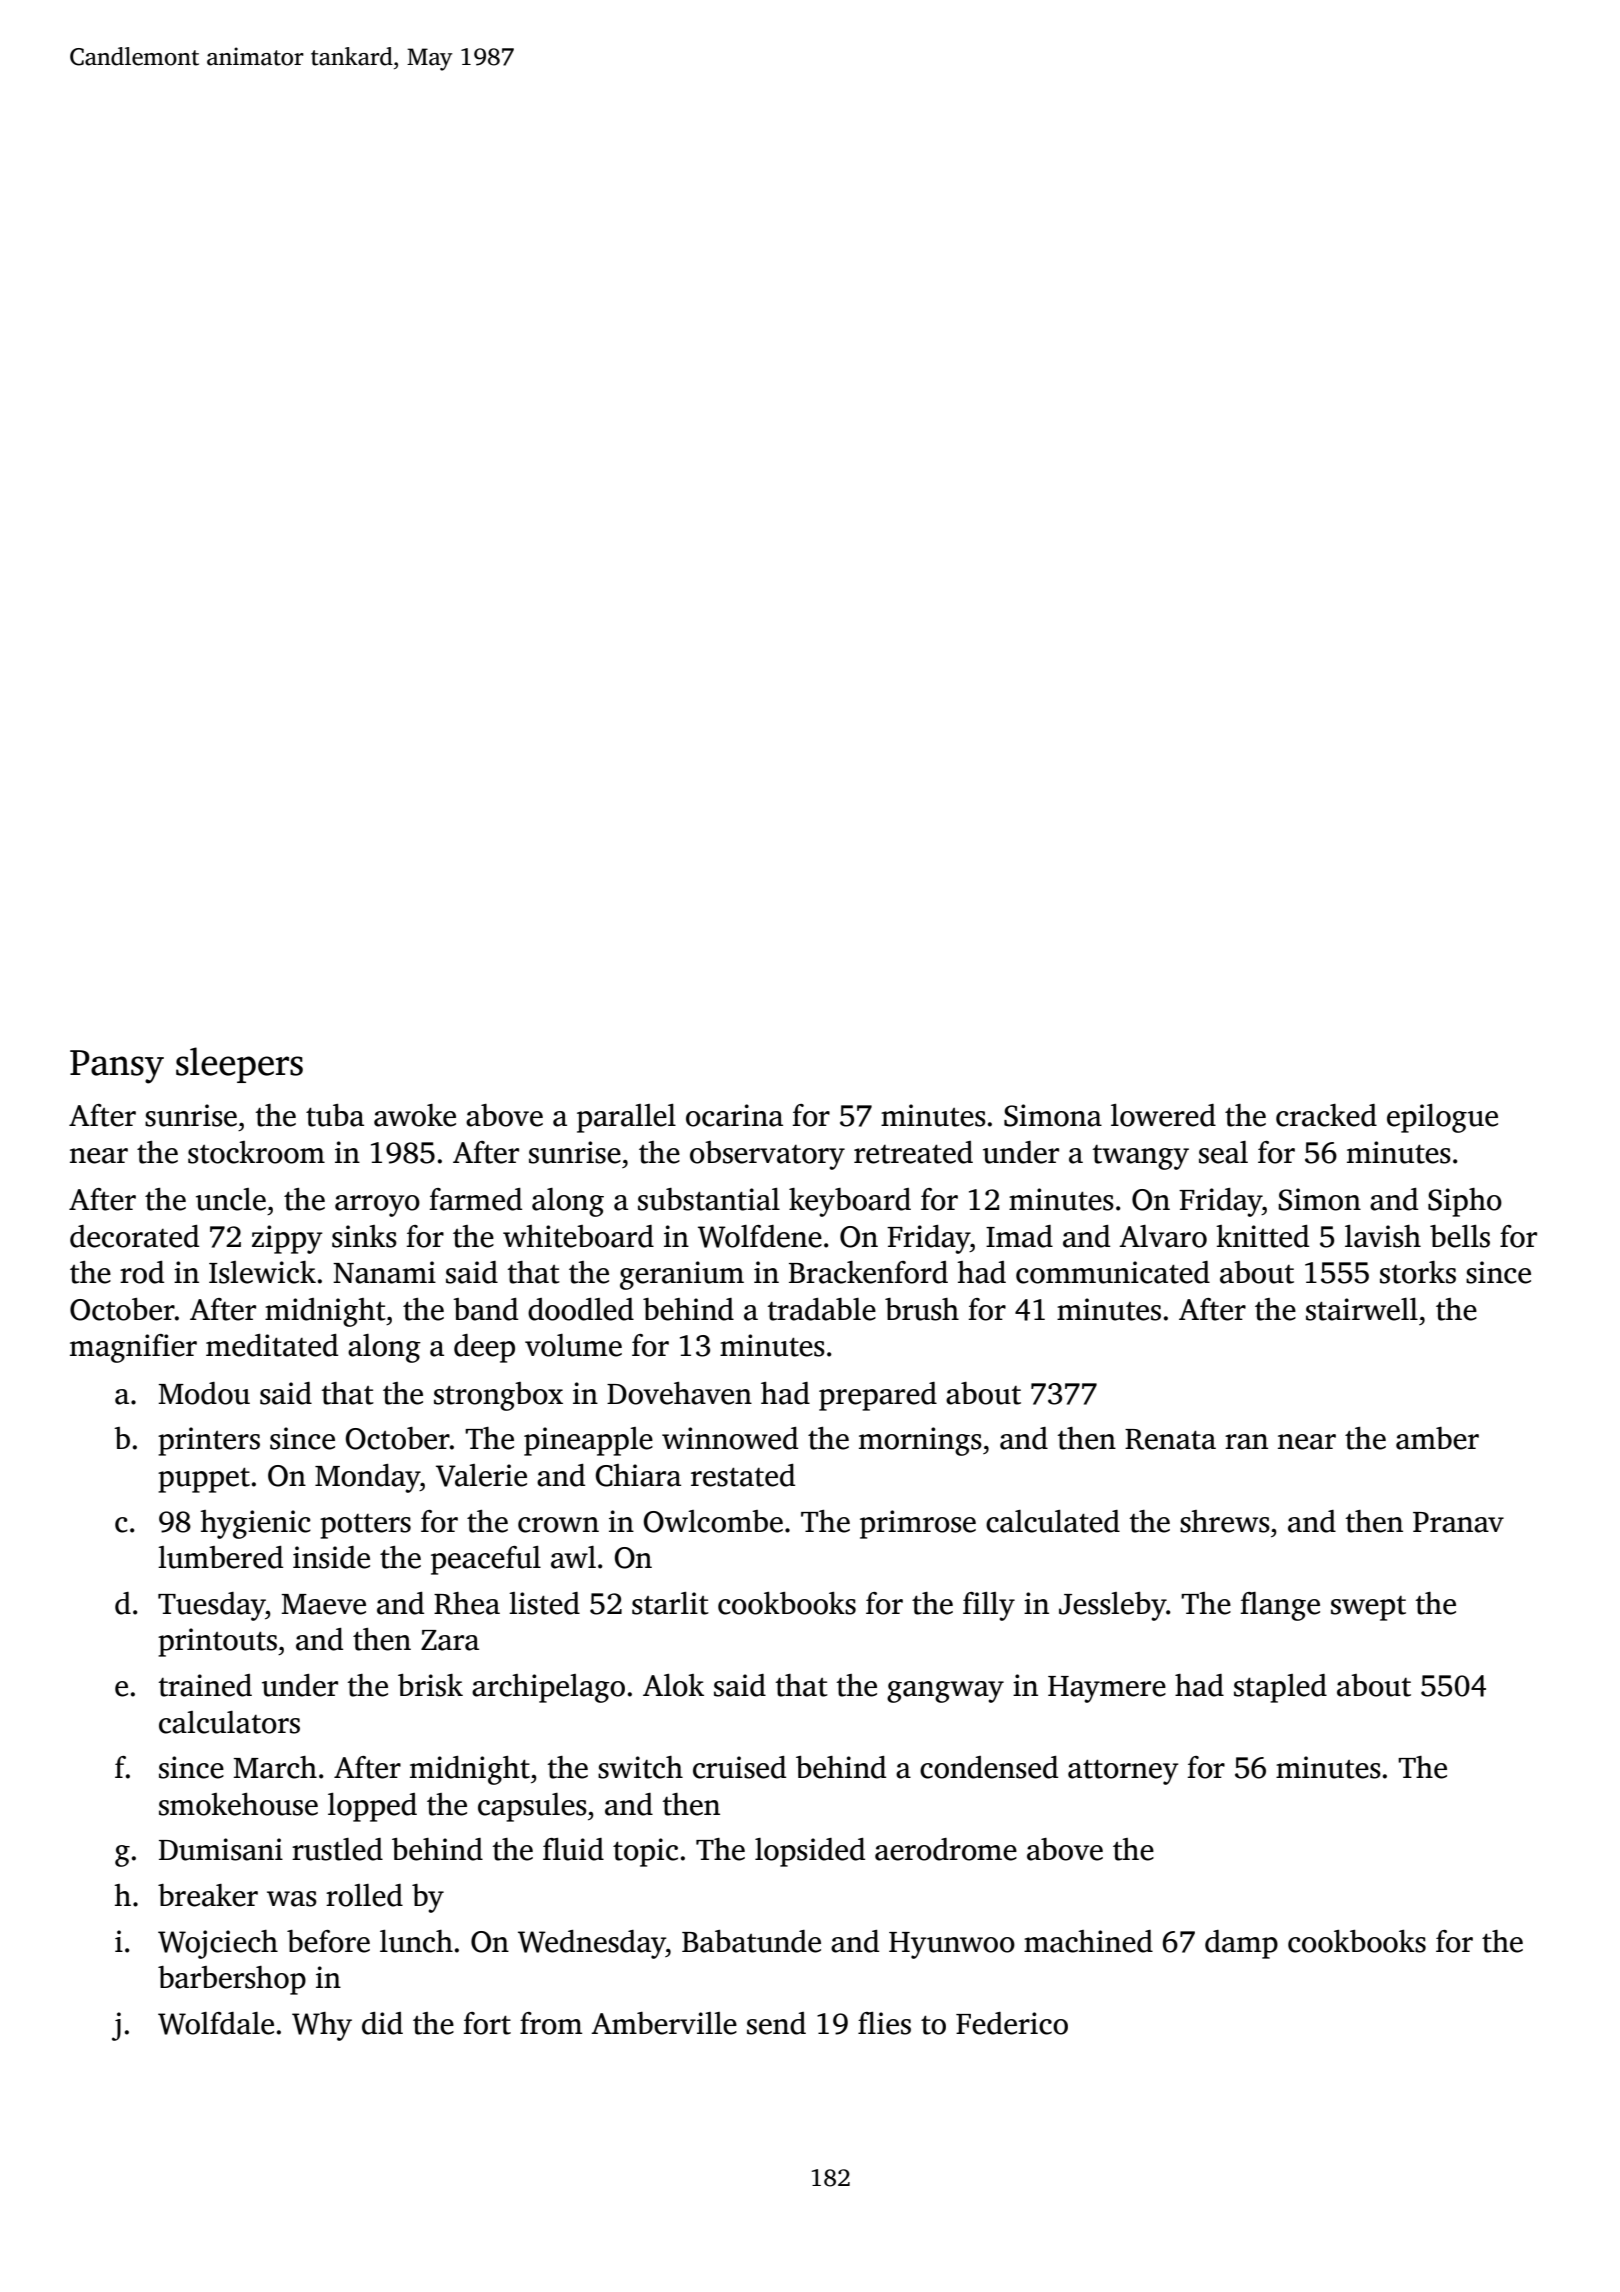 The image size is (1620, 2292). Describe the element at coordinates (673, 1685) in the screenshot. I see `Alok` at that location.
